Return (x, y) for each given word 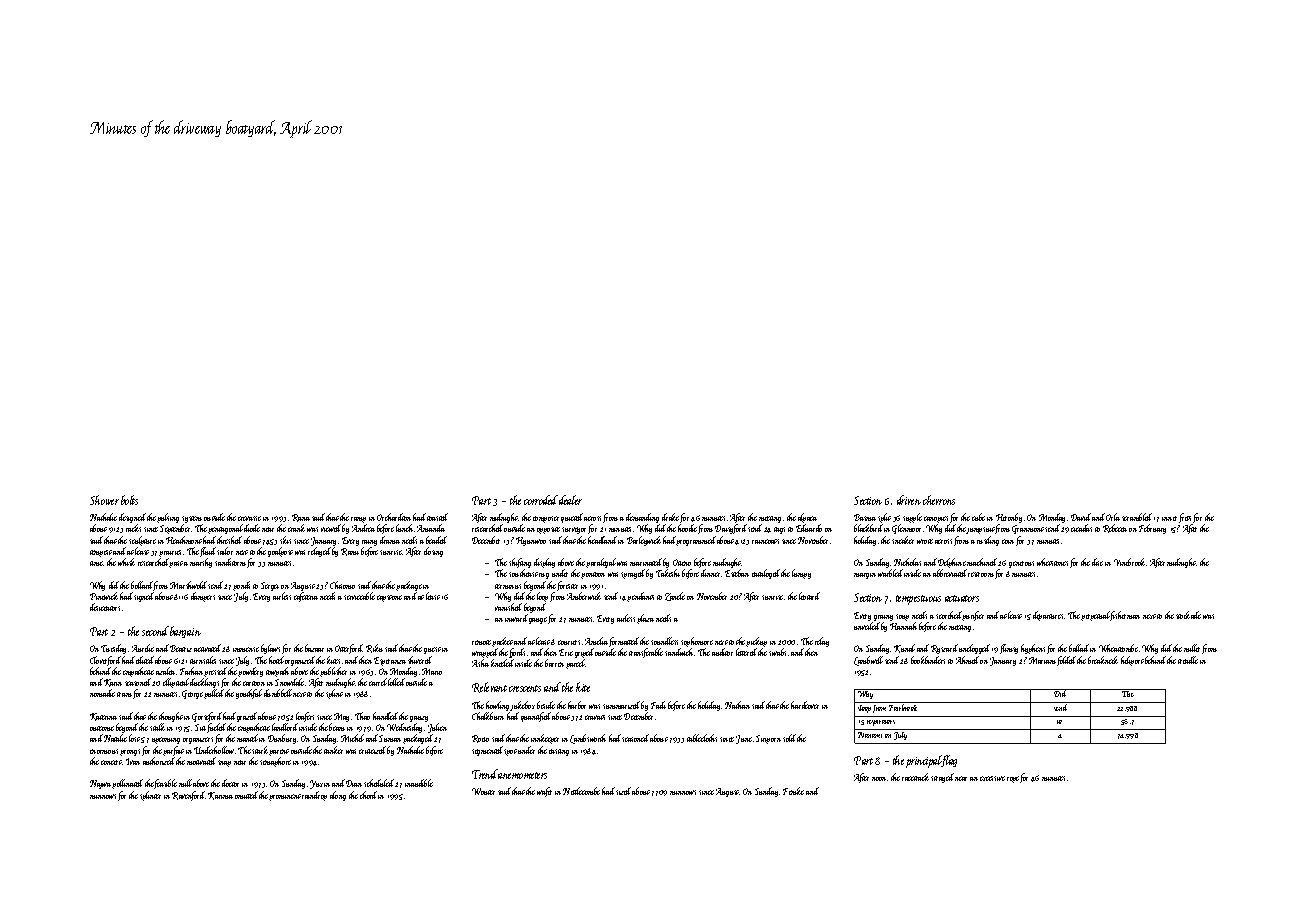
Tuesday (113, 649)
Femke (793, 791)
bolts (129, 500)
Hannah (903, 626)
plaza (645, 619)
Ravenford (188, 796)
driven (909, 500)
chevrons (939, 500)
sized (624, 791)
